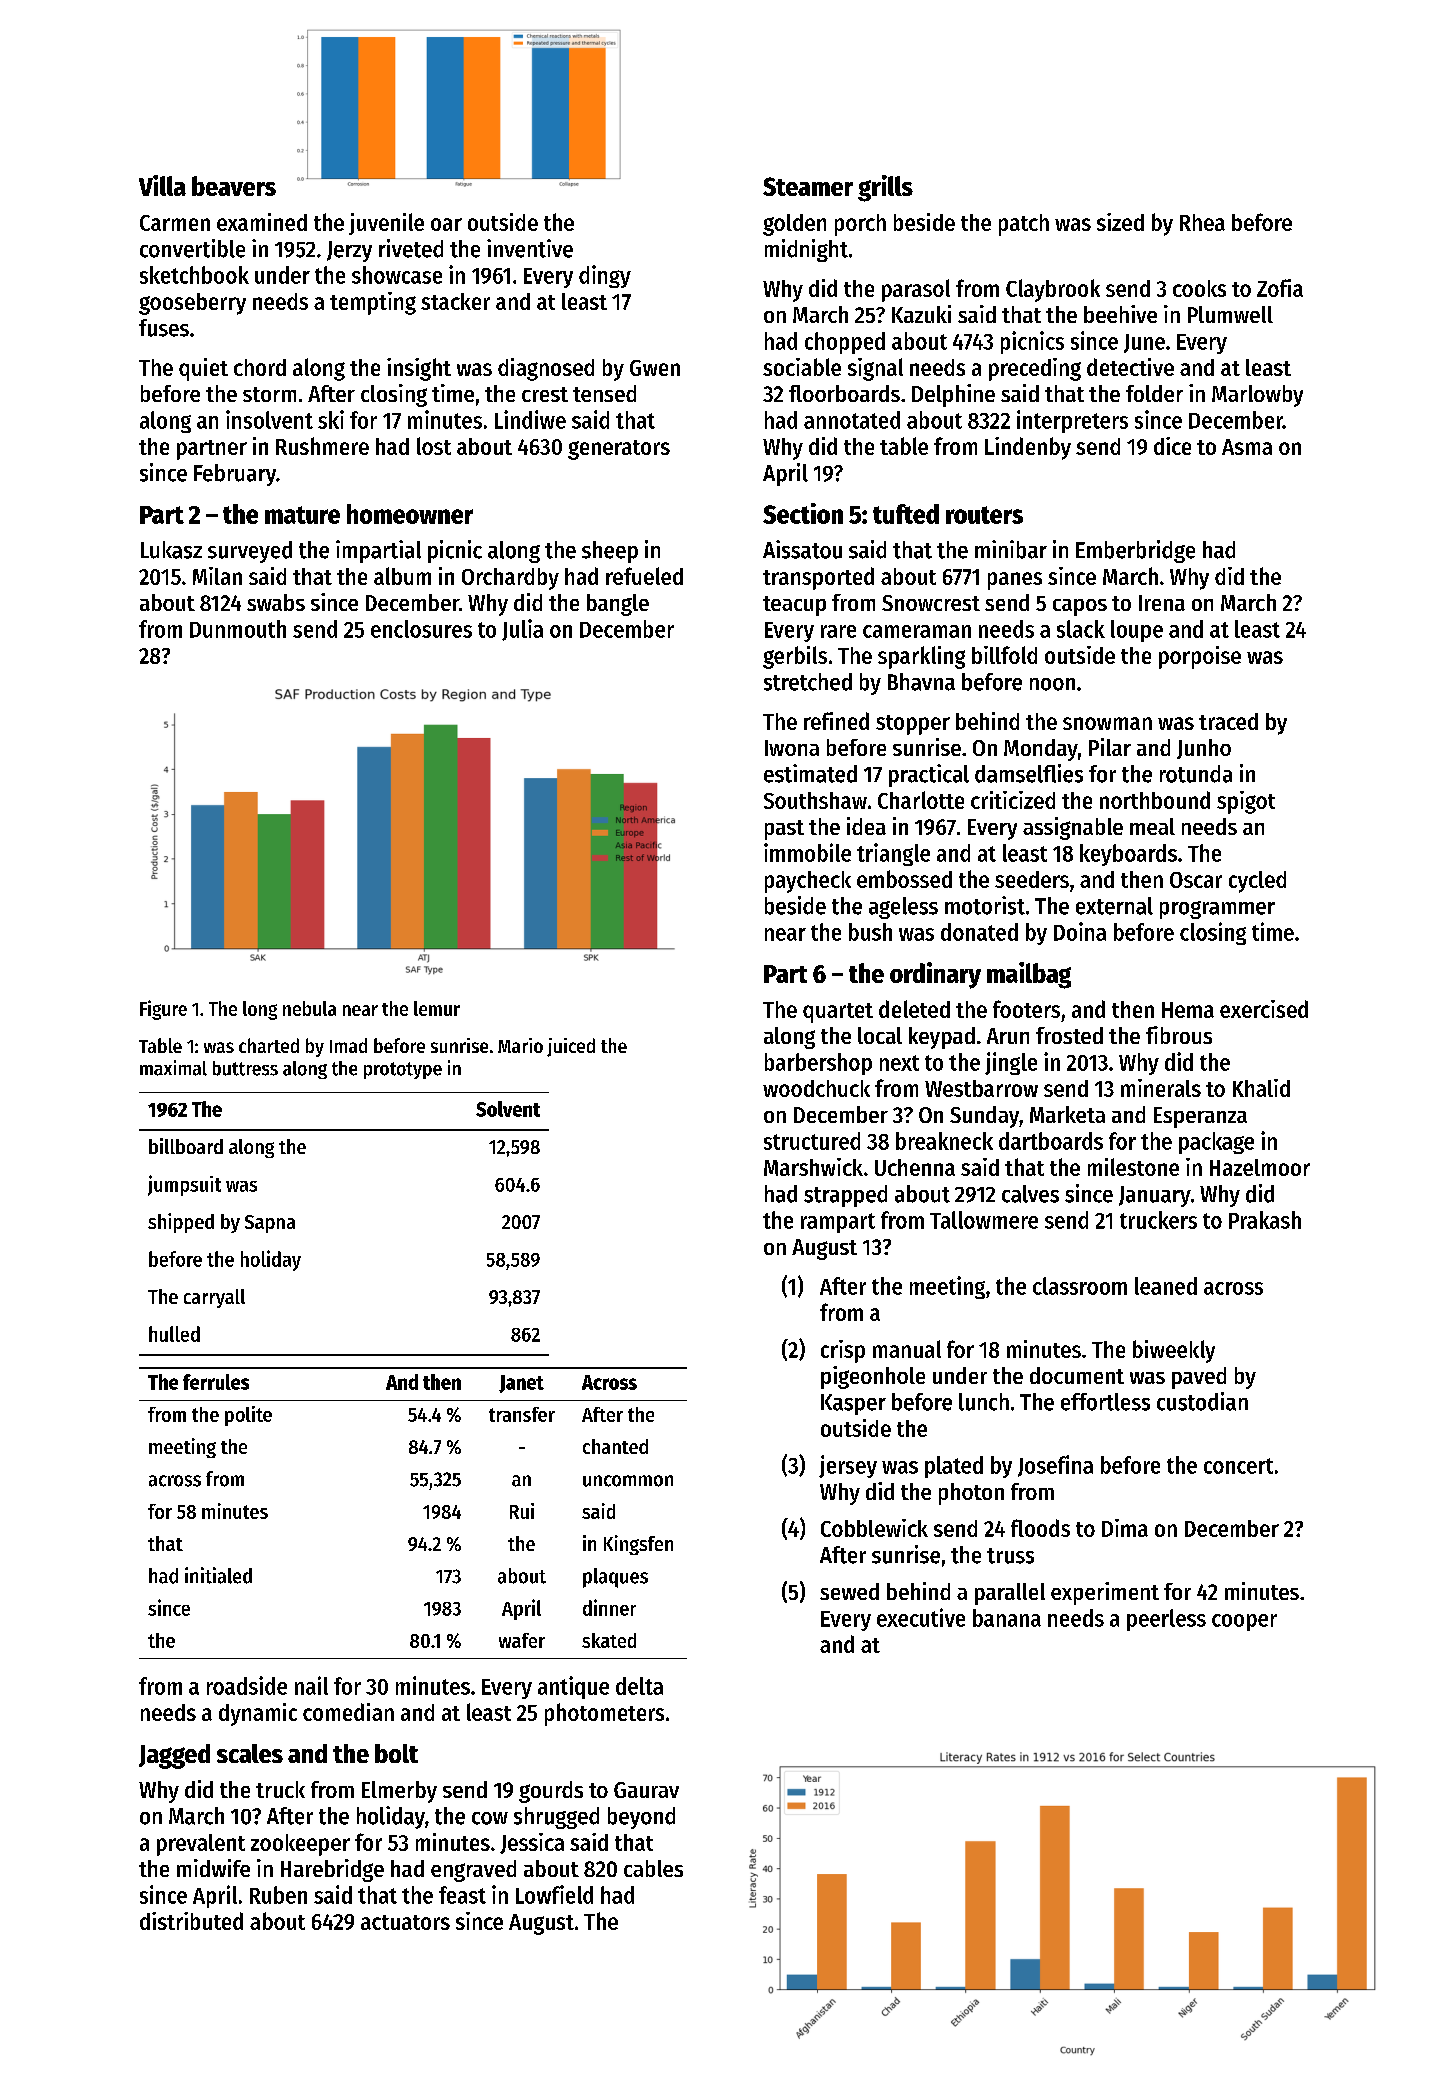 The image size is (1450, 2100). I want to click on idea, so click(866, 826).
